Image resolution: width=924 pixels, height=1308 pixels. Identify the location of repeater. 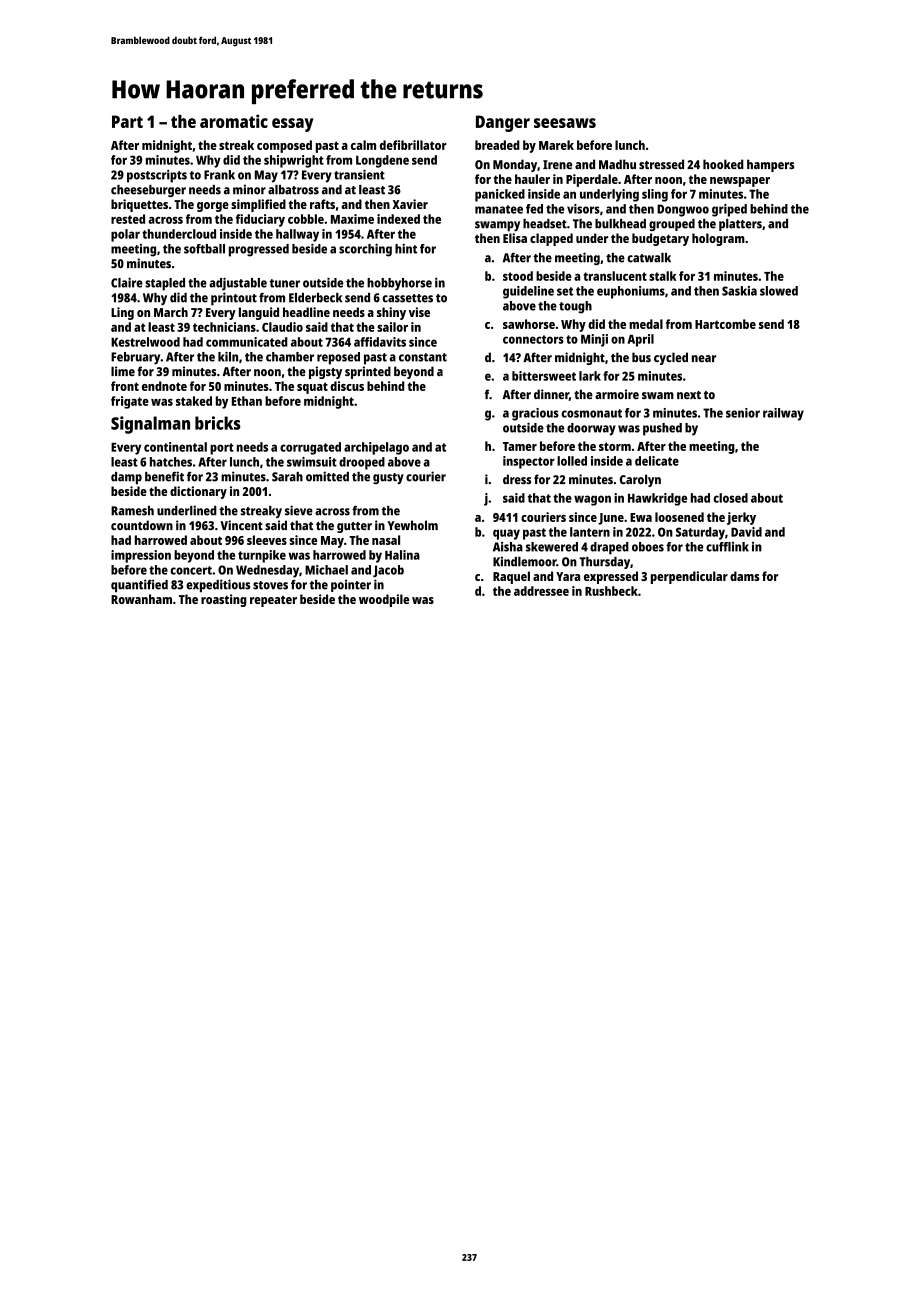
(273, 601).
